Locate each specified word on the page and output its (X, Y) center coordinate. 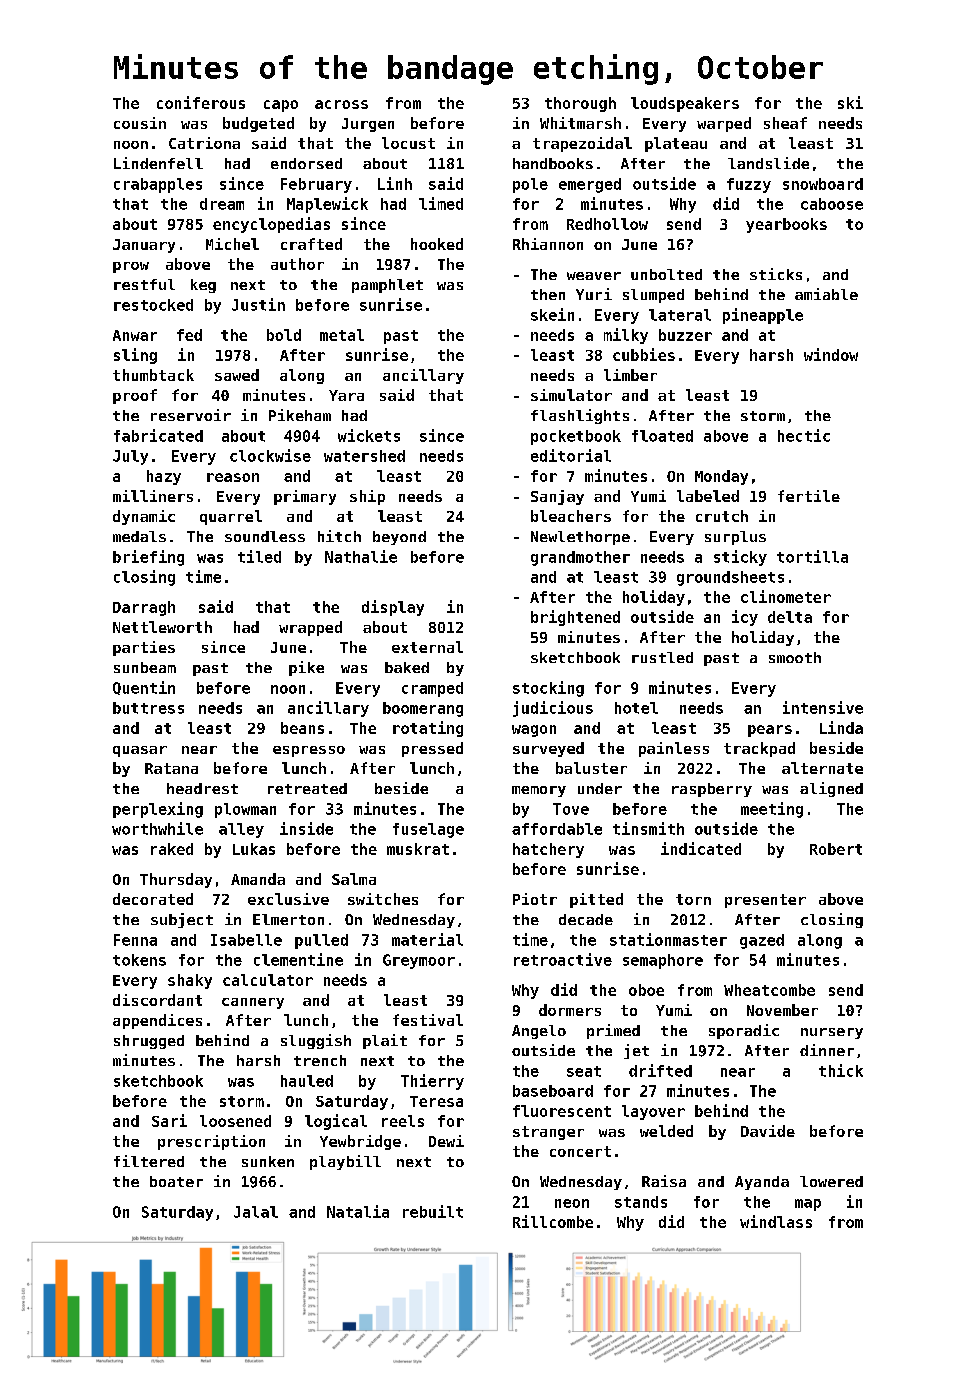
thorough (580, 104)
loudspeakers (685, 104)
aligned (831, 789)
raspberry (712, 790)
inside (306, 828)
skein (552, 314)
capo (281, 106)
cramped (432, 689)
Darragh (144, 608)
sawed (237, 375)
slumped (653, 296)
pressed (432, 749)
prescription (211, 1142)
